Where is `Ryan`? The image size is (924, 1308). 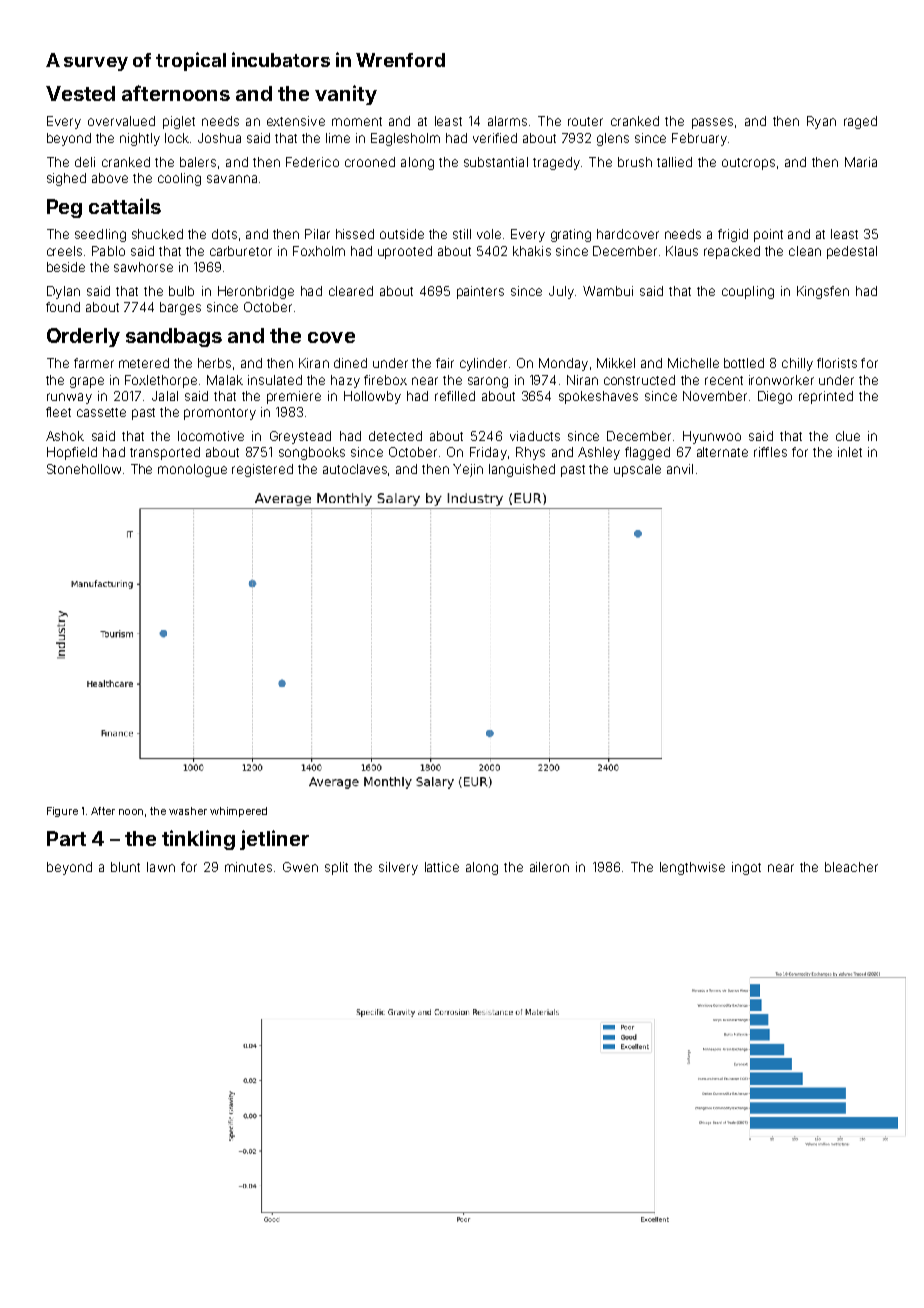 Ryan is located at coordinates (821, 122).
